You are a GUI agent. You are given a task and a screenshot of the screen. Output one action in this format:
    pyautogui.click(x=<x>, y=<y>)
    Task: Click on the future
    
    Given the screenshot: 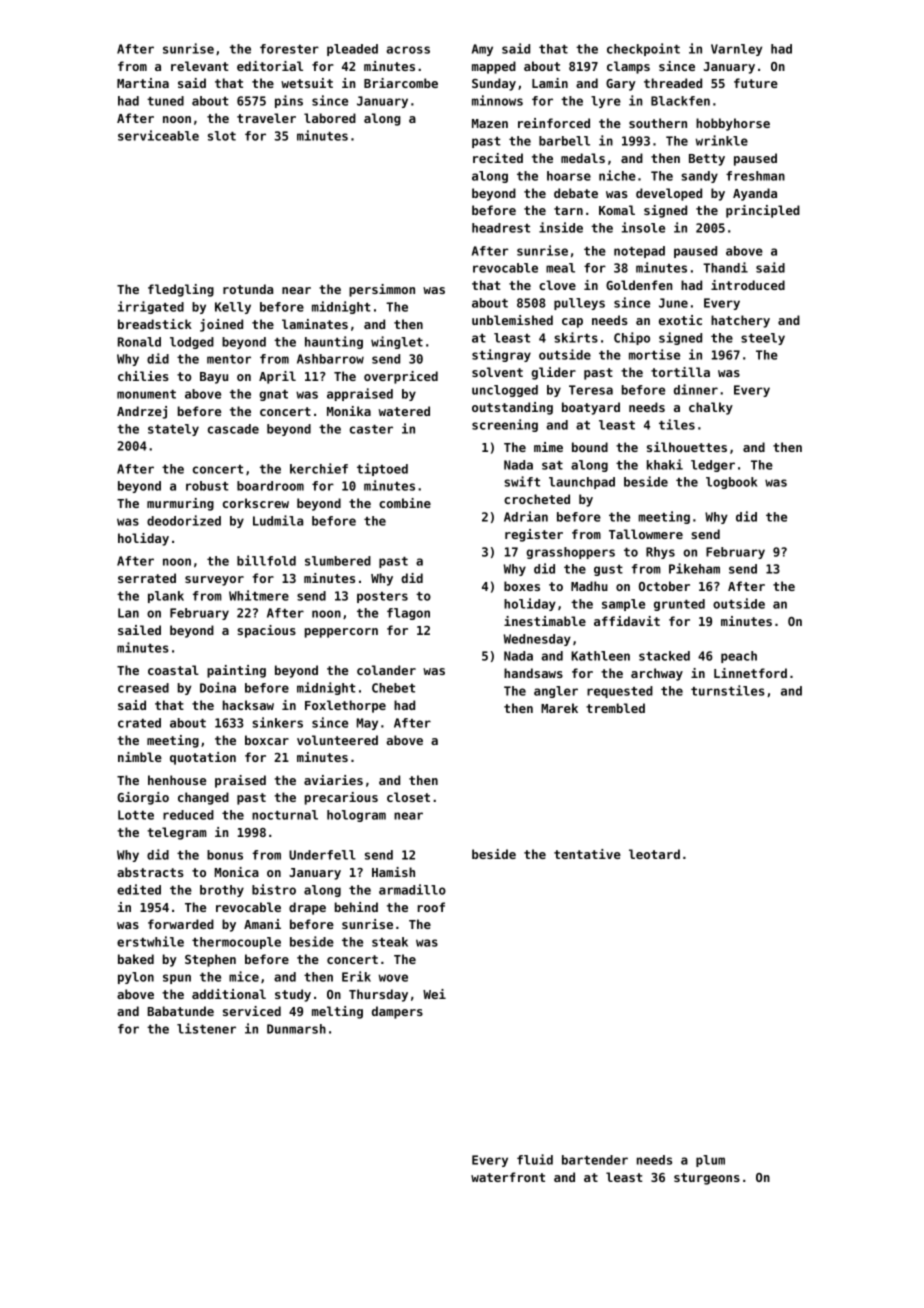 What is the action you would take?
    pyautogui.click(x=756, y=83)
